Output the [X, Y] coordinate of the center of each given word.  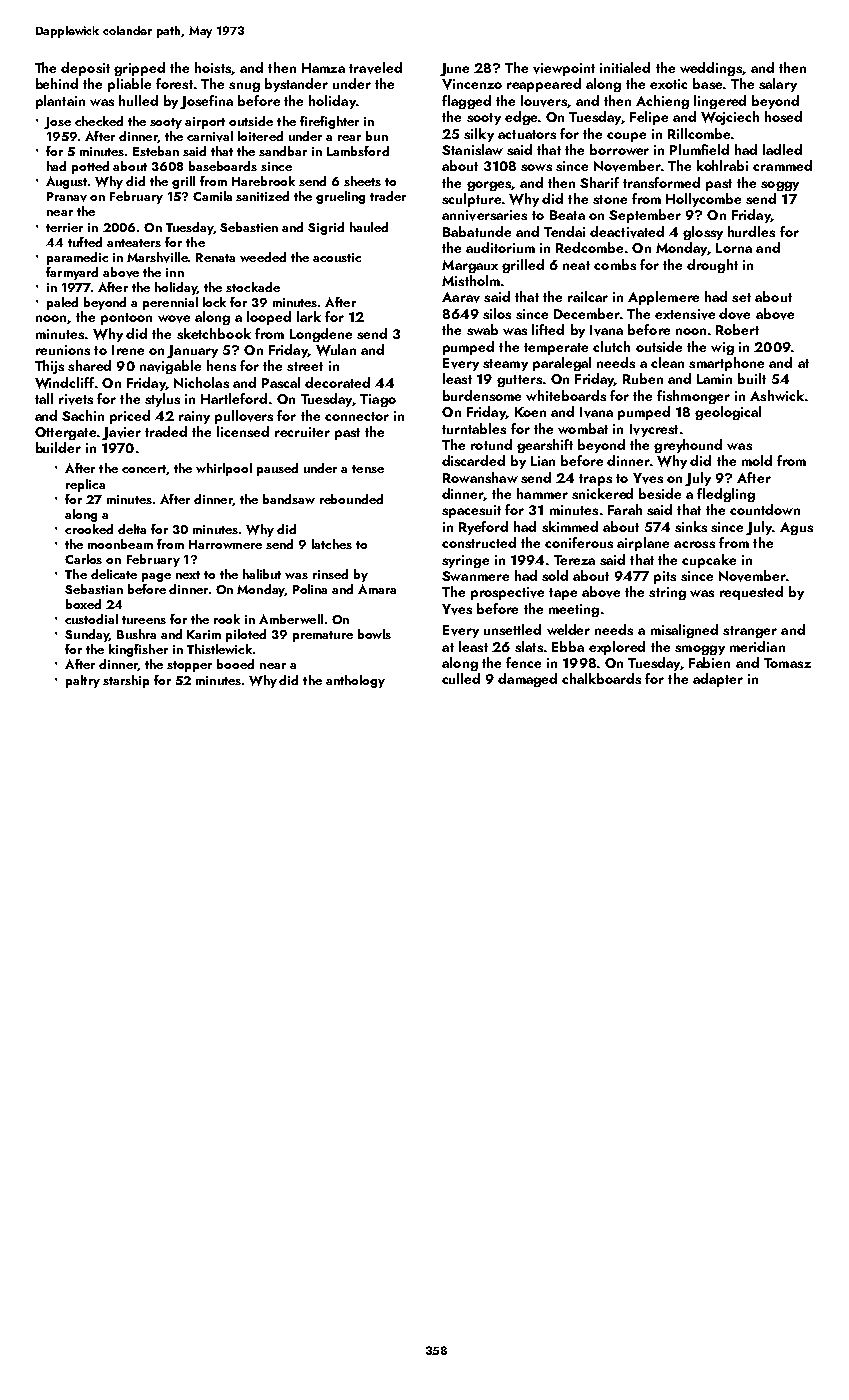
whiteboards [566, 395]
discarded [473, 460]
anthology [355, 681]
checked [99, 121]
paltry [83, 681]
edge [521, 118]
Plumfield [699, 149]
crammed [782, 165]
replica [85, 485]
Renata [215, 257]
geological [728, 413]
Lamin [714, 379]
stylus [162, 400]
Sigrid [326, 228]
